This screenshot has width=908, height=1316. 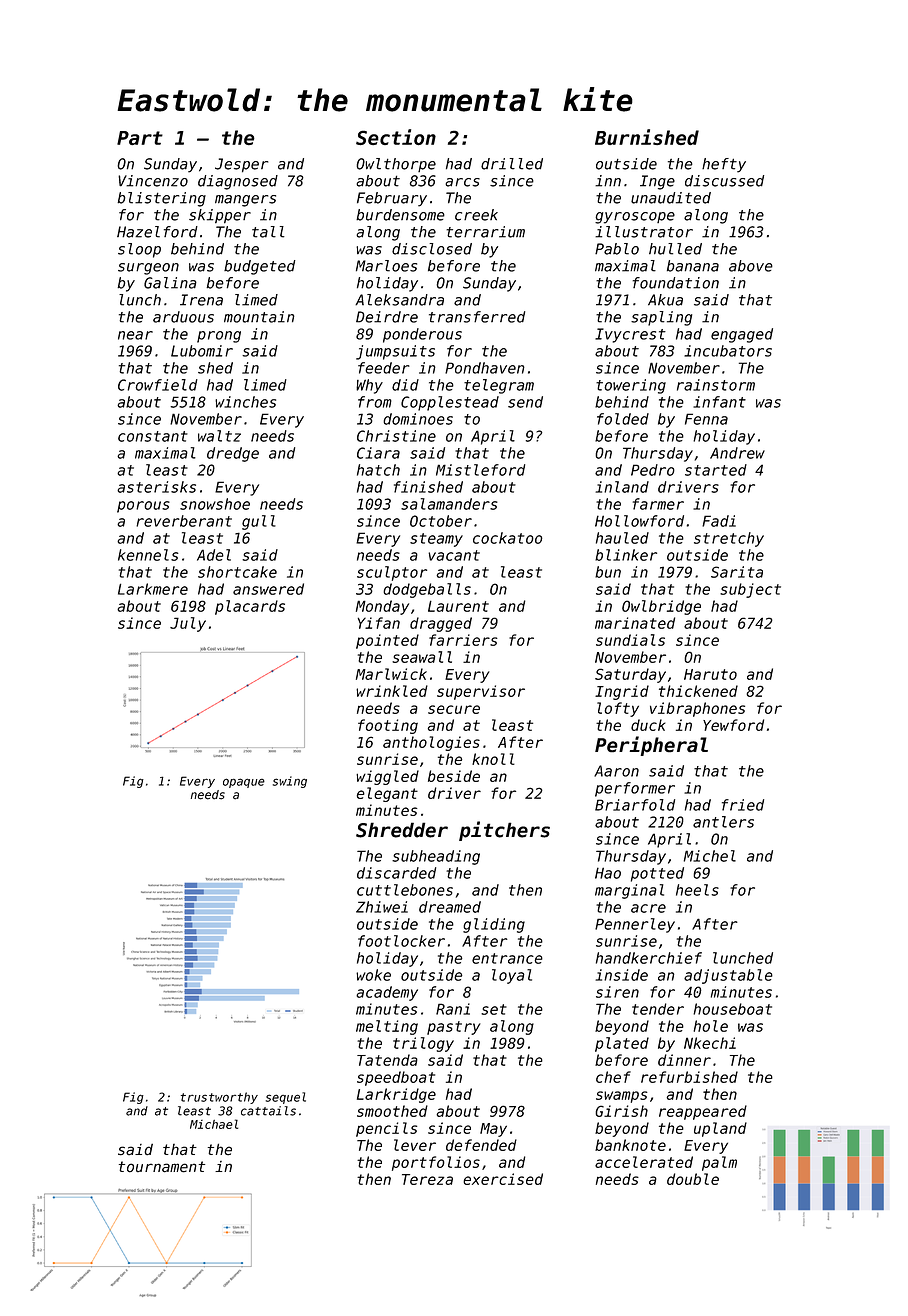 I want to click on Marloes, so click(x=386, y=266).
